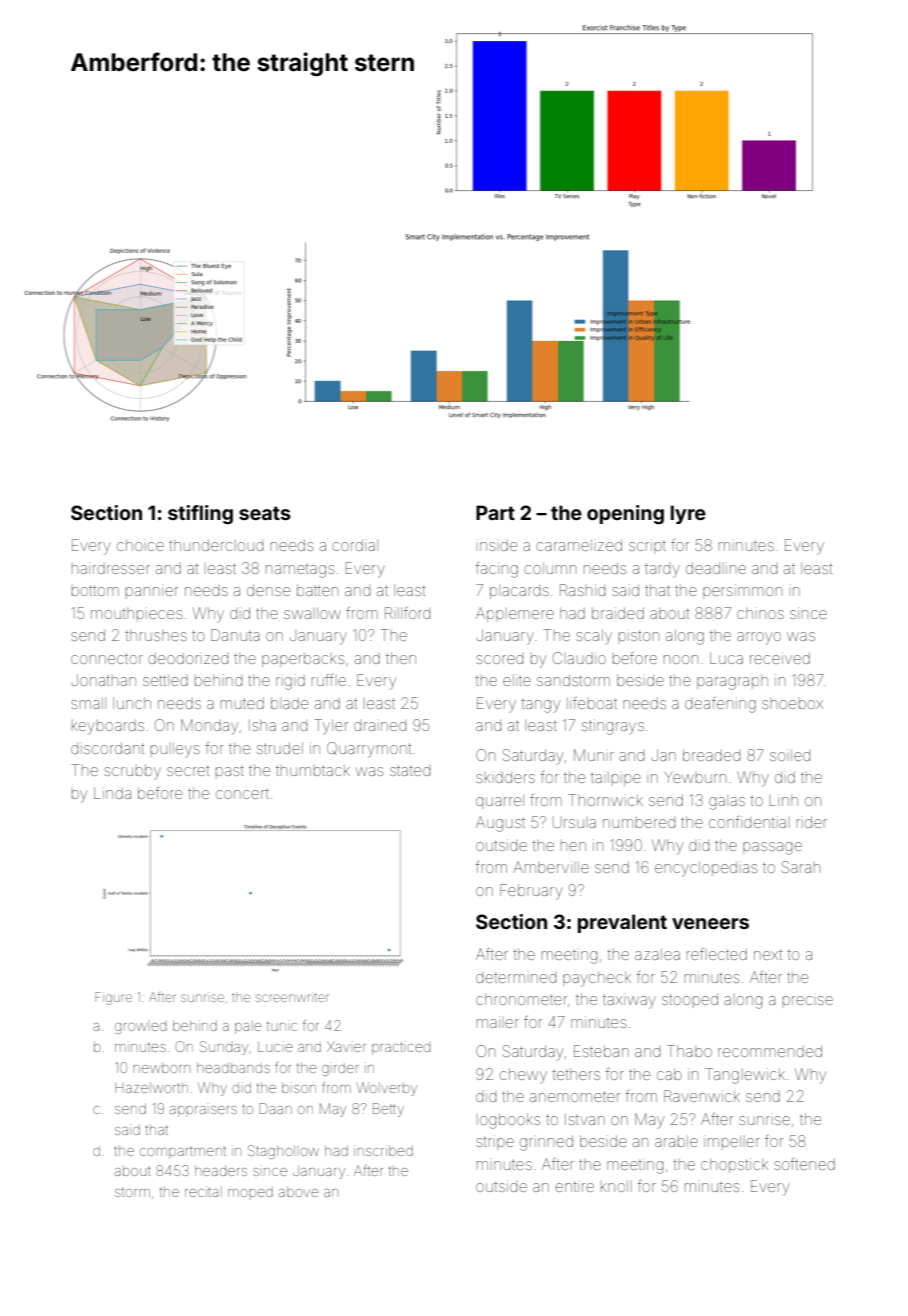 The image size is (908, 1316). Describe the element at coordinates (541, 706) in the image. I see `tangy` at that location.
